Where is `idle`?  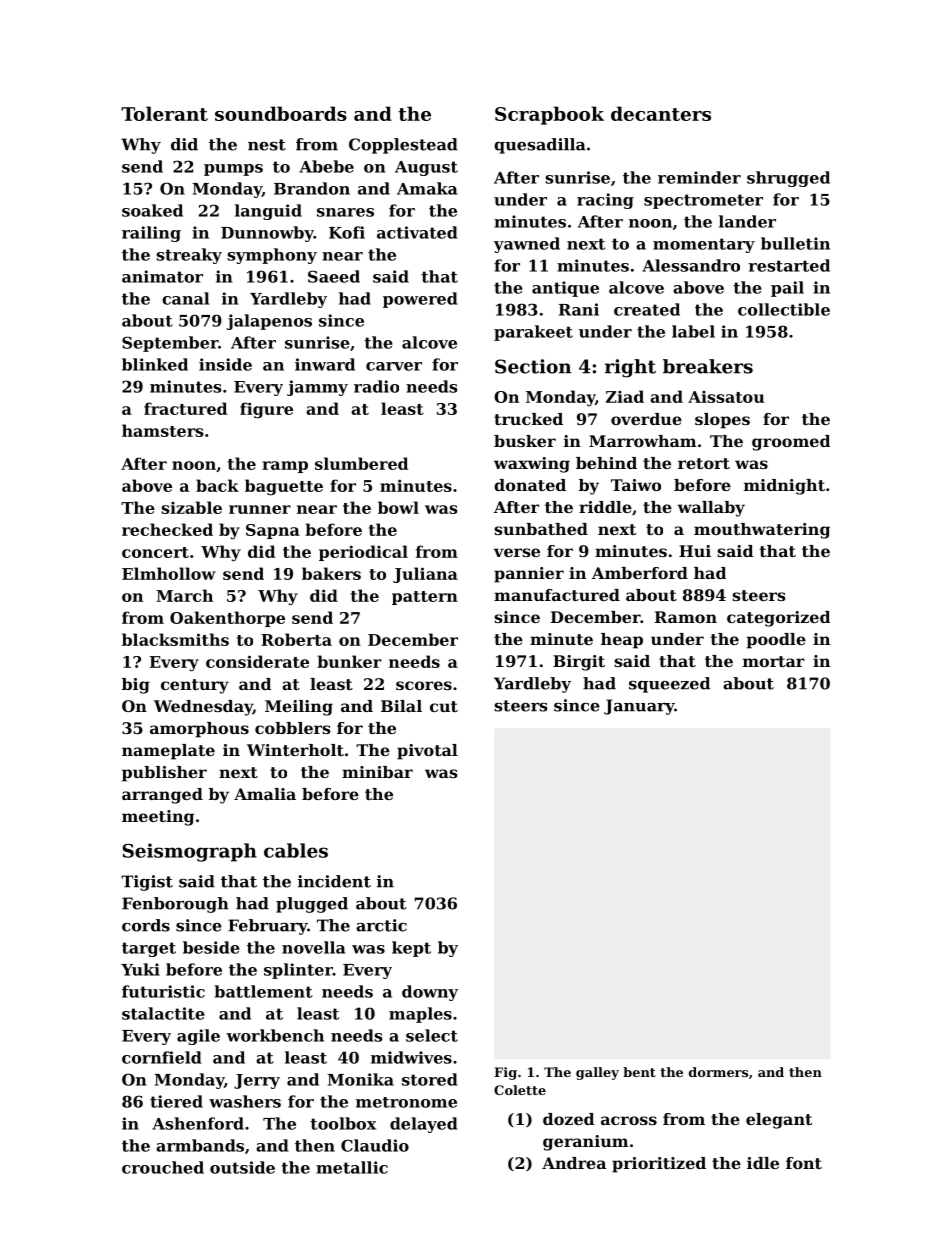 idle is located at coordinates (763, 1163).
